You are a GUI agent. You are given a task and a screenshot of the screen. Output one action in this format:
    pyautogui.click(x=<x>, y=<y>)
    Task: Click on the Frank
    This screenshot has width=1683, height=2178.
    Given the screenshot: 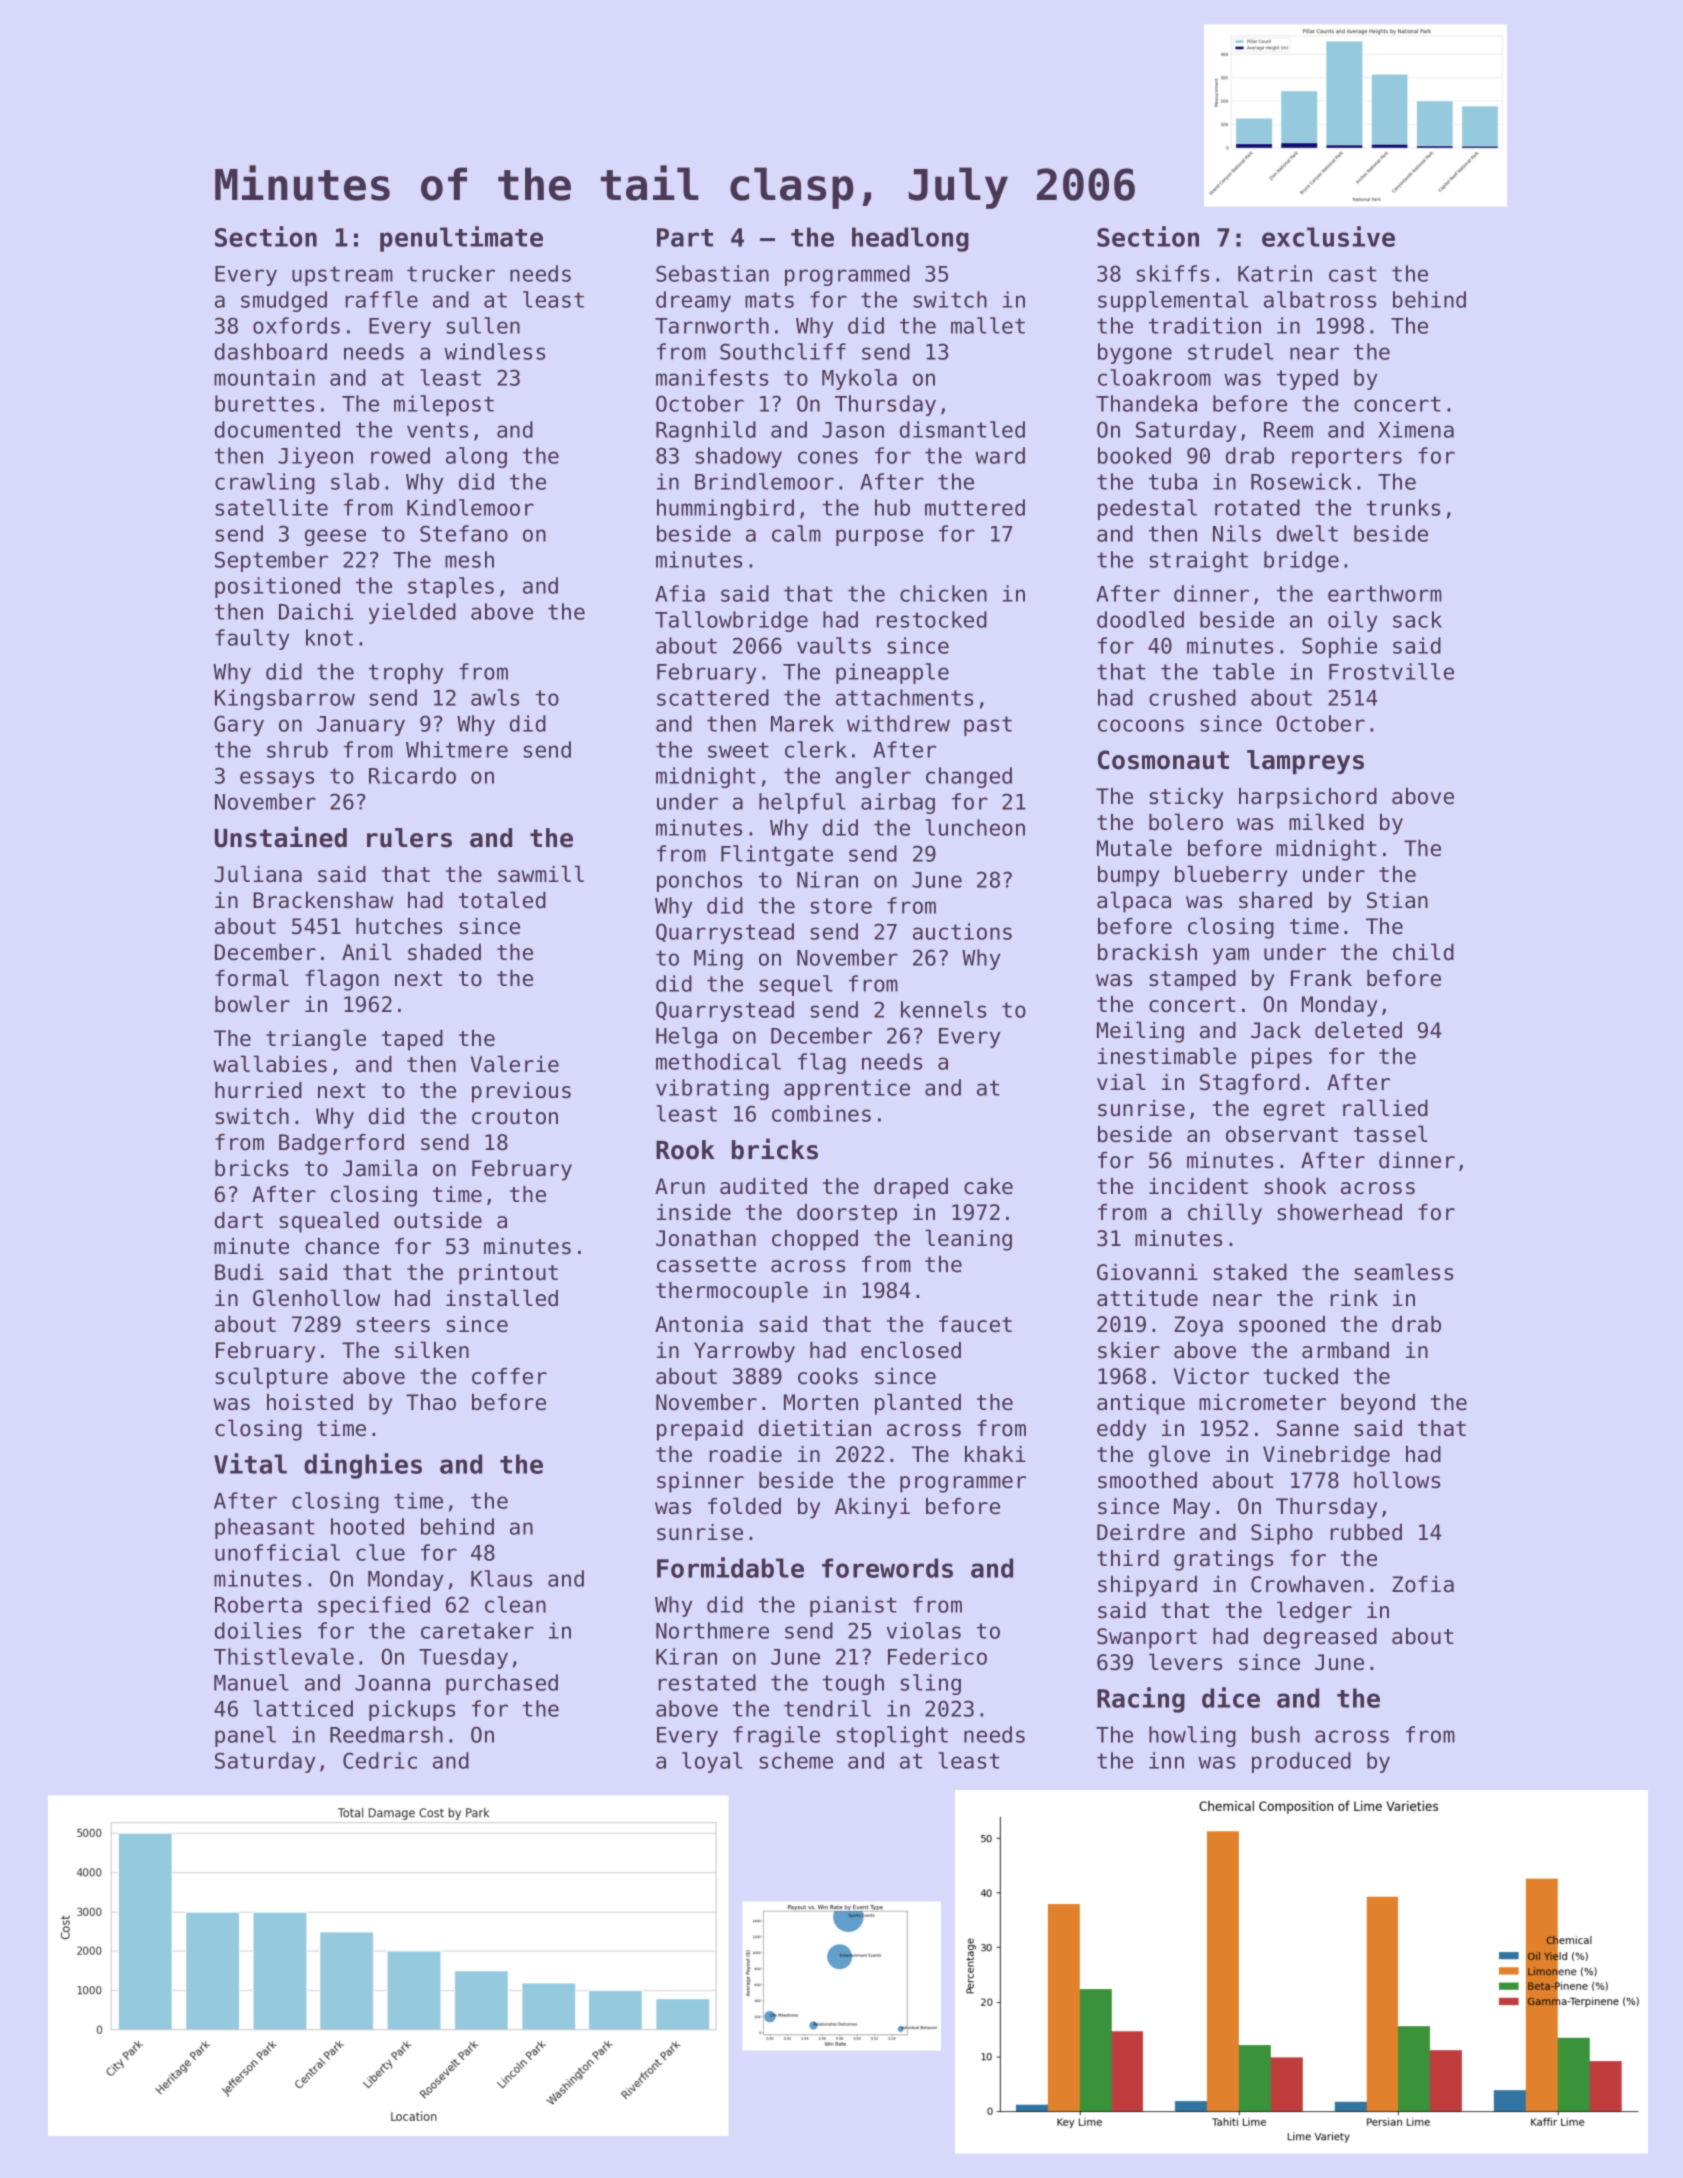 What is the action you would take?
    pyautogui.click(x=1321, y=978)
